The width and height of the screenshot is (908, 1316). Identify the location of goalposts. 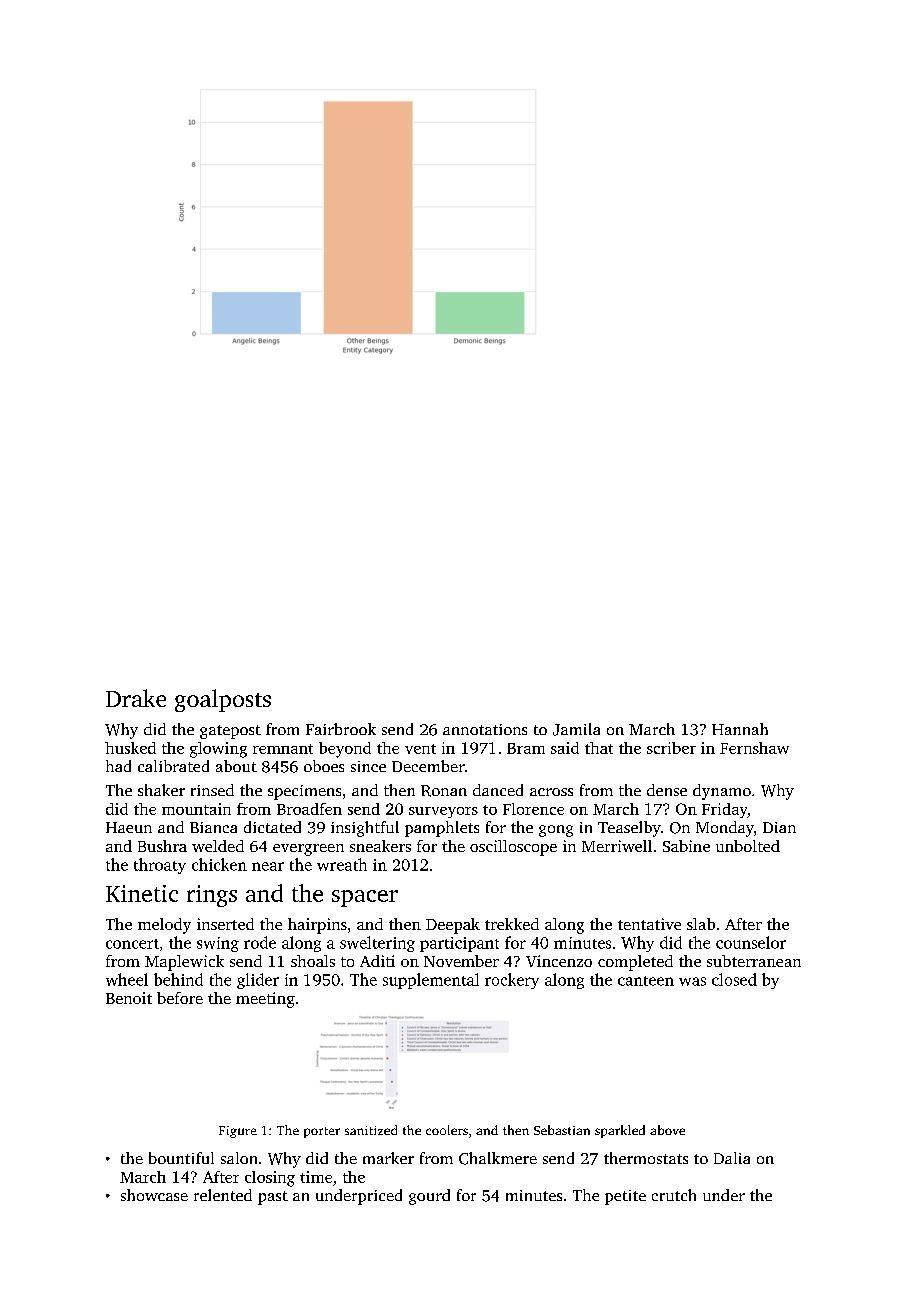
(223, 700).
